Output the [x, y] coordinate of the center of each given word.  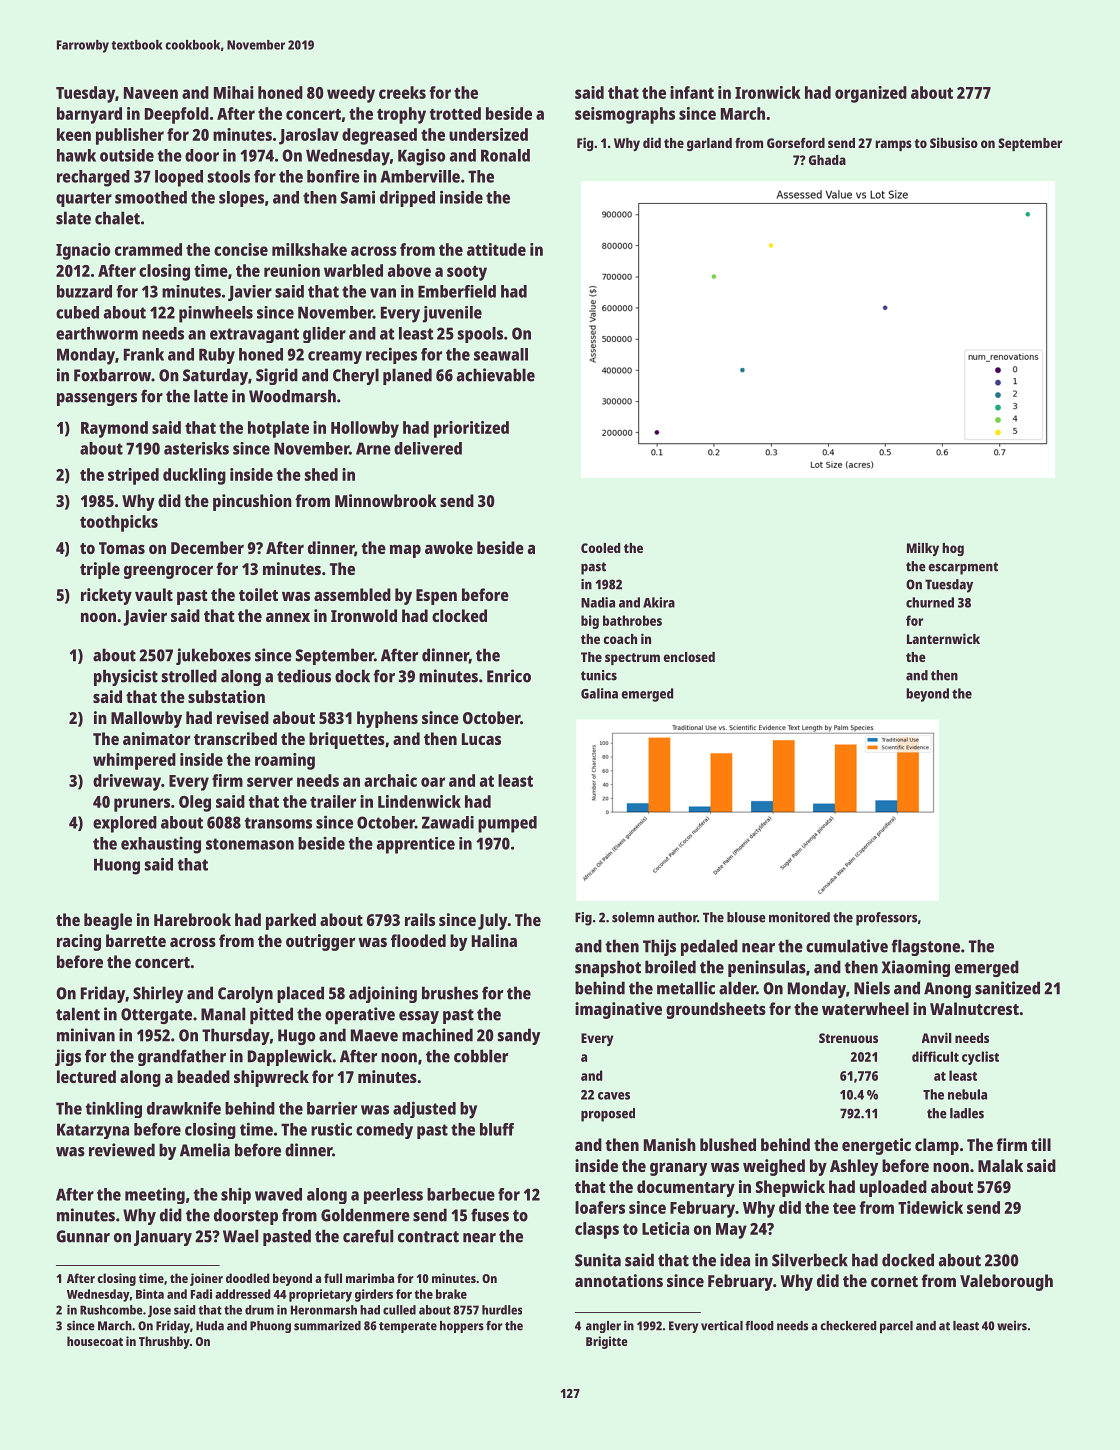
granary [678, 1169]
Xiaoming [916, 968]
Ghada [827, 160]
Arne [373, 448]
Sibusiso [954, 142]
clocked [459, 615]
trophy [401, 115]
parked [291, 921]
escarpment [963, 568]
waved [278, 1194]
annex [288, 617]
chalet [117, 218]
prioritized [471, 429]
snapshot [608, 968]
